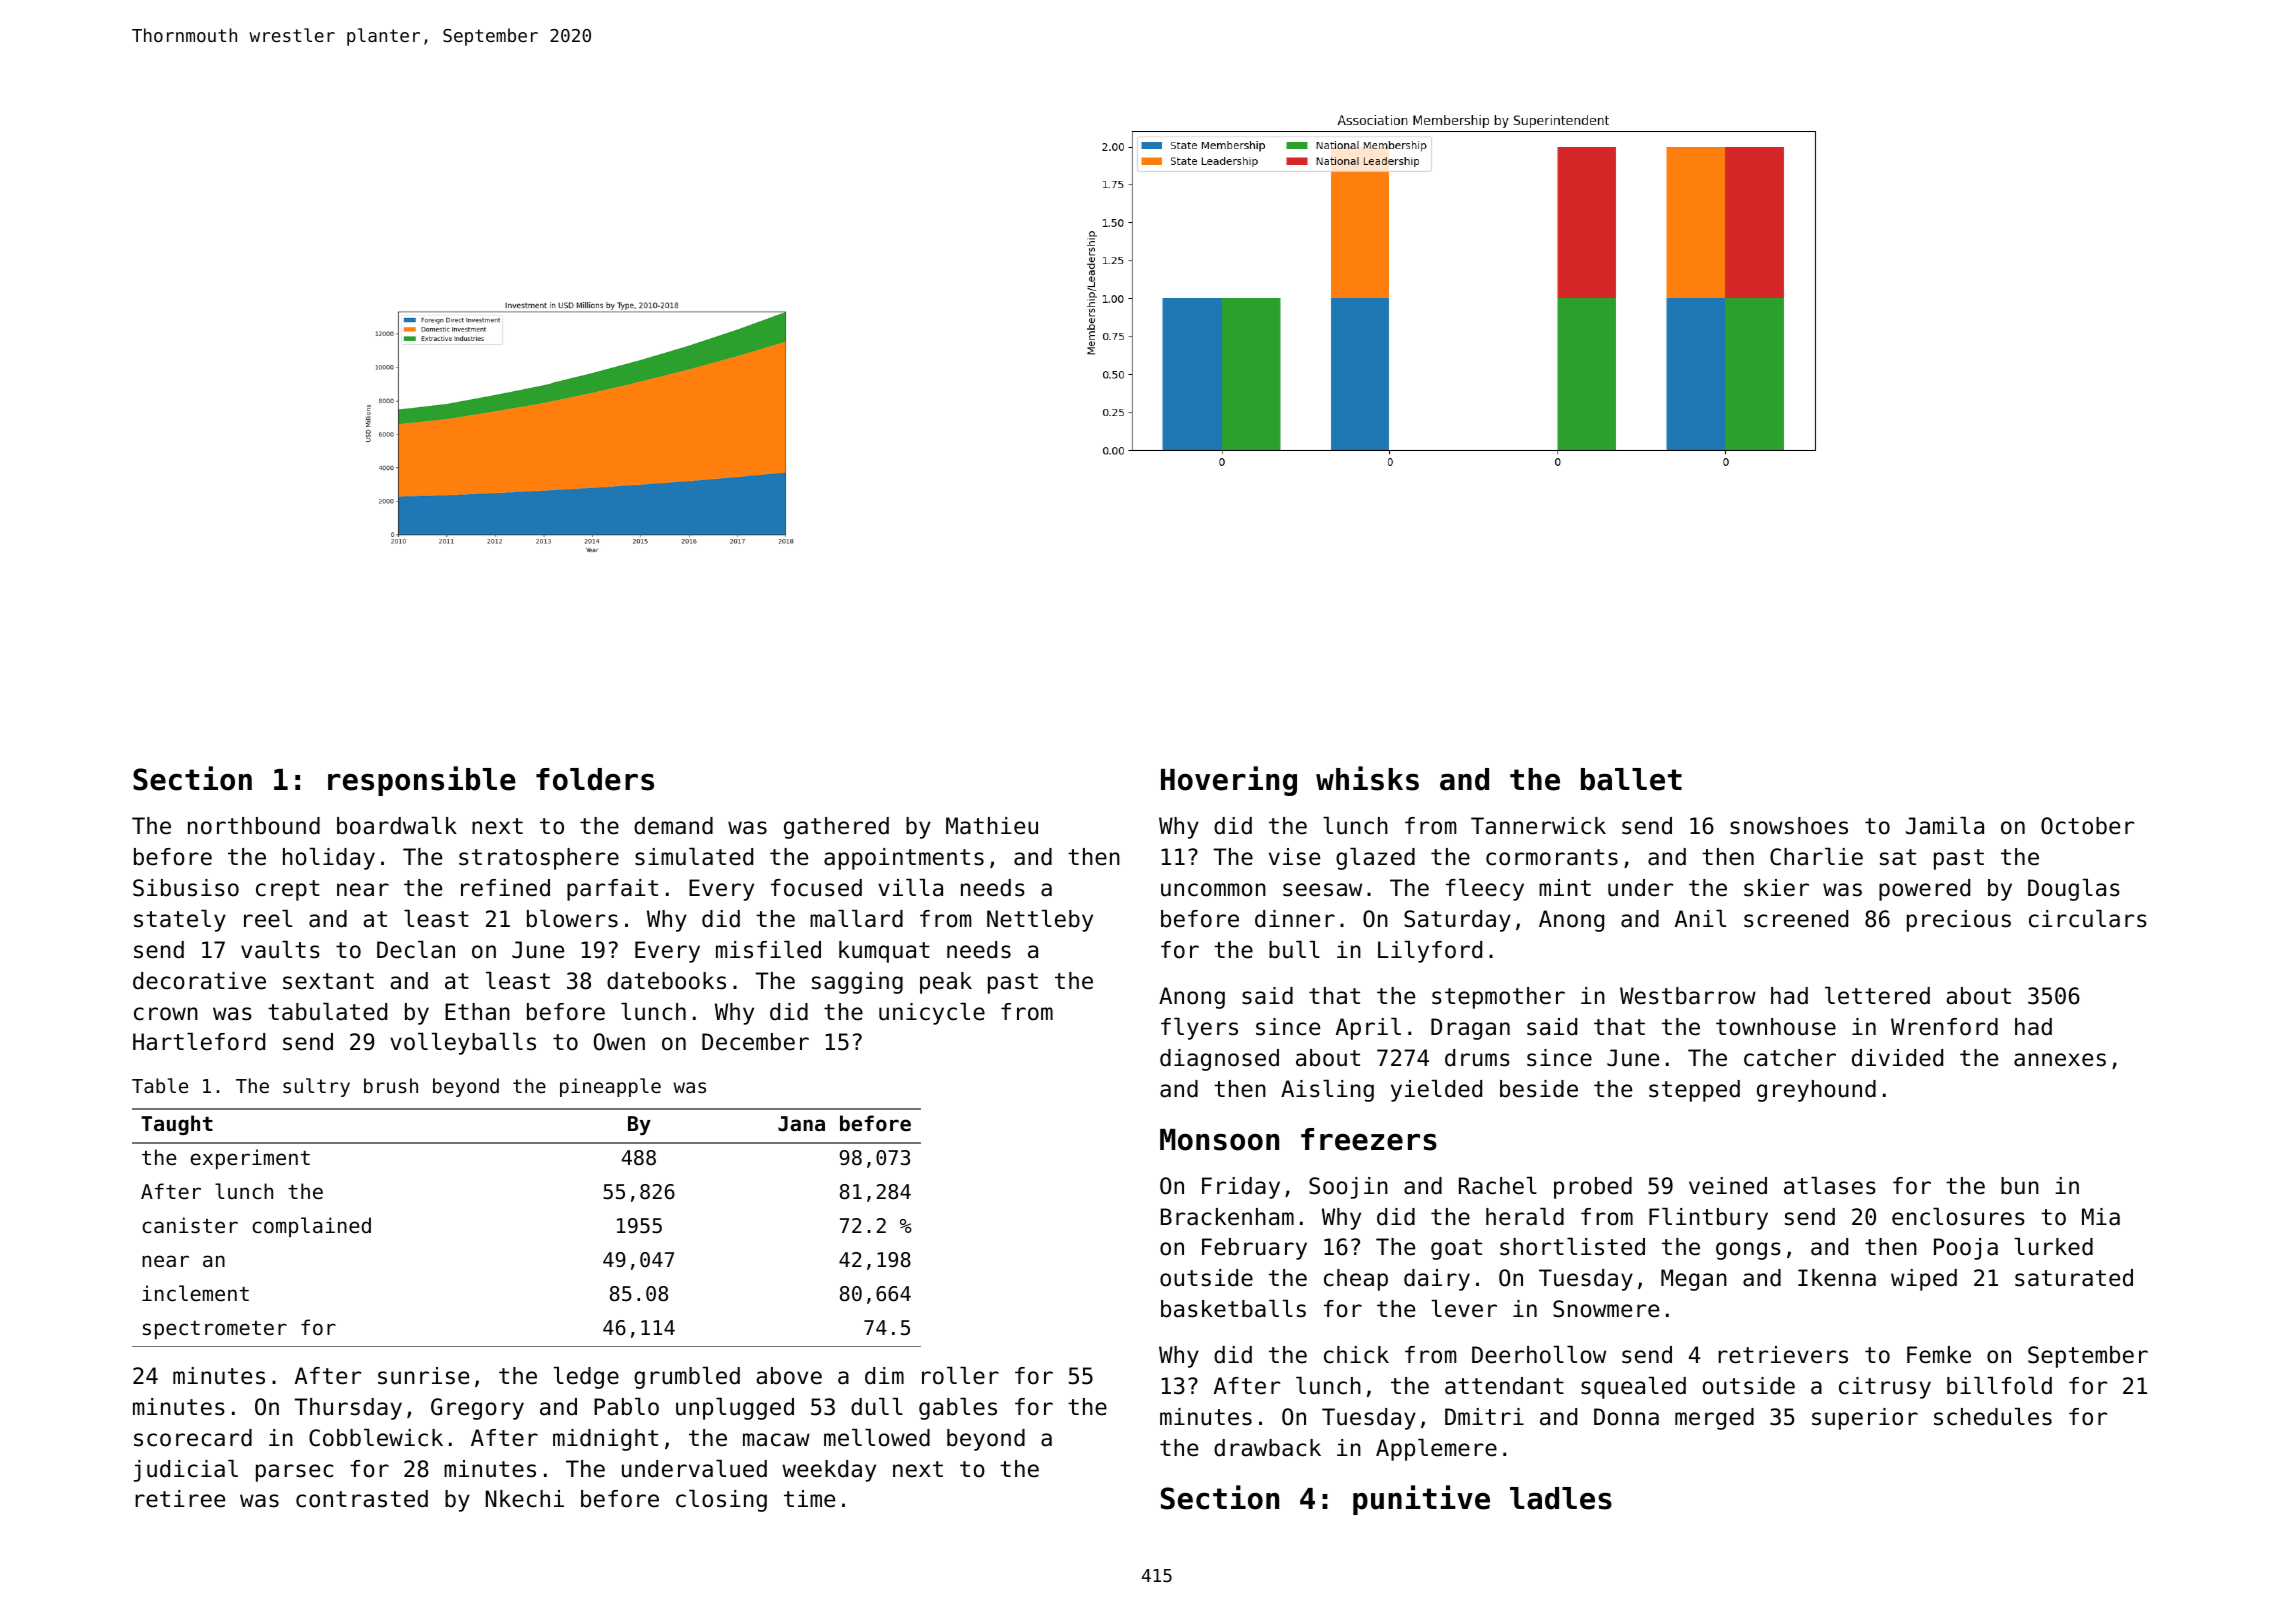 This screenshot has width=2282, height=1614. I want to click on folders, so click(595, 779).
